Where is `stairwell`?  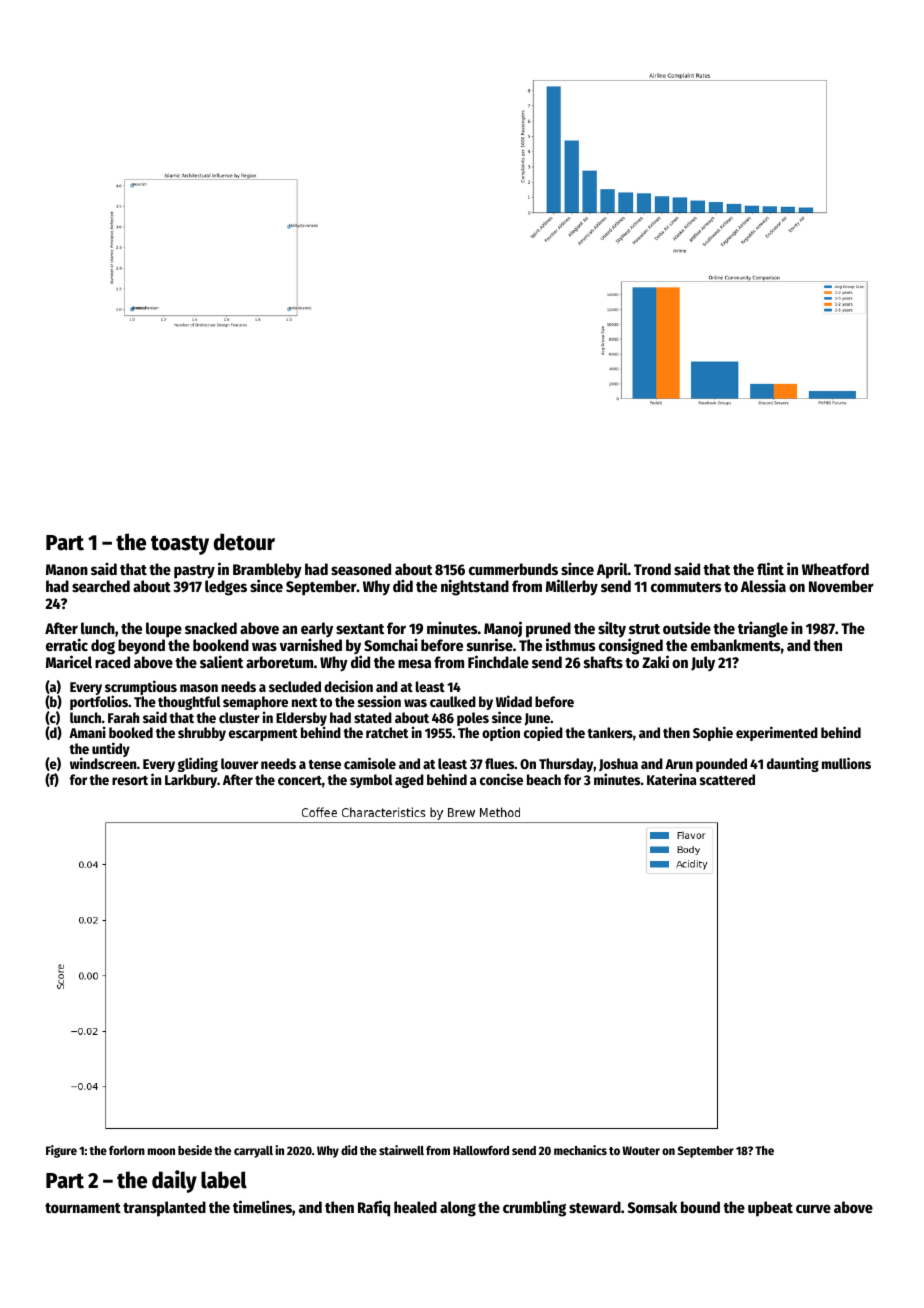 stairwell is located at coordinates (401, 1150).
